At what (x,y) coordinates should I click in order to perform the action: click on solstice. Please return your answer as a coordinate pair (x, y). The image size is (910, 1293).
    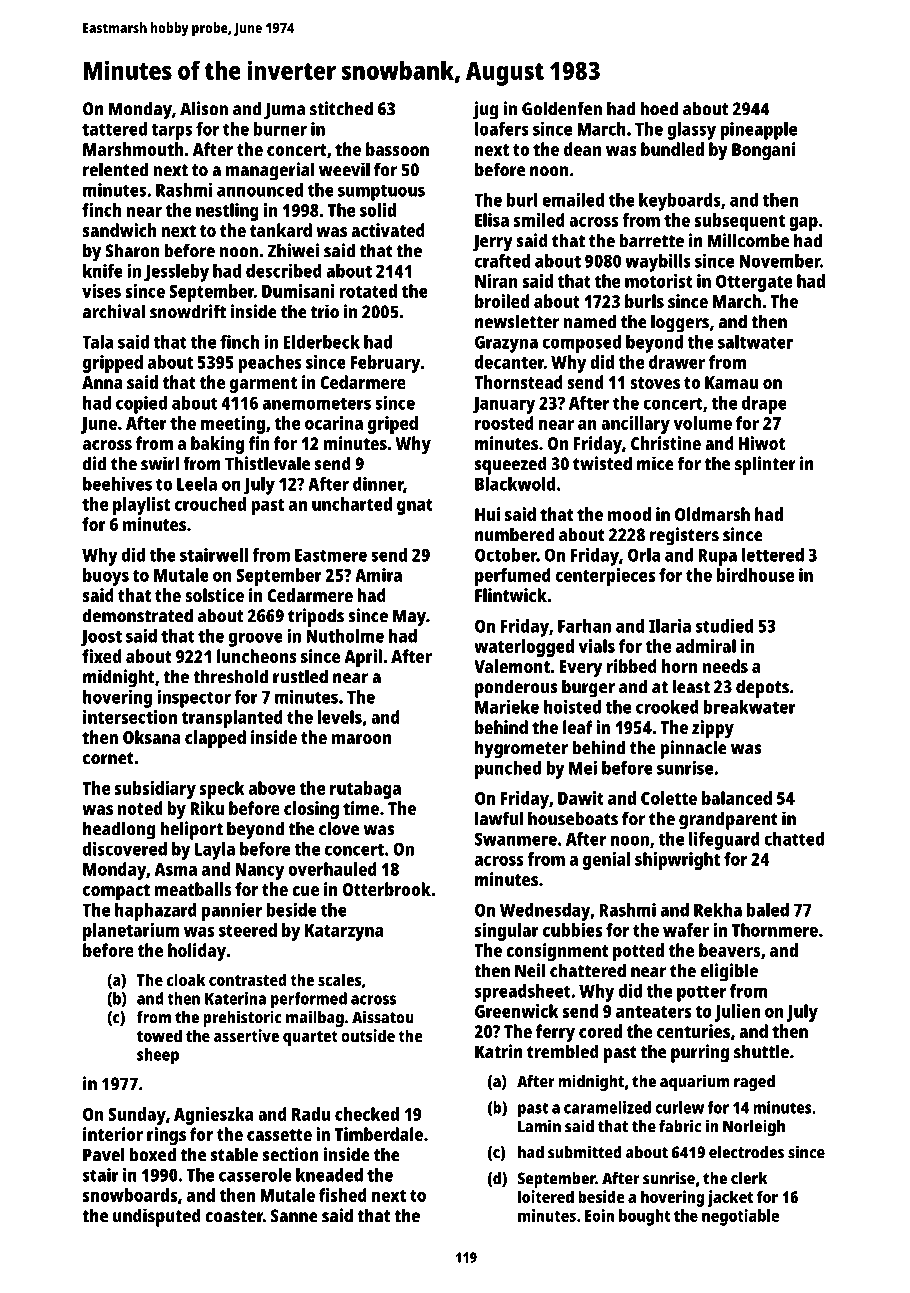
    Looking at the image, I should click on (214, 595).
